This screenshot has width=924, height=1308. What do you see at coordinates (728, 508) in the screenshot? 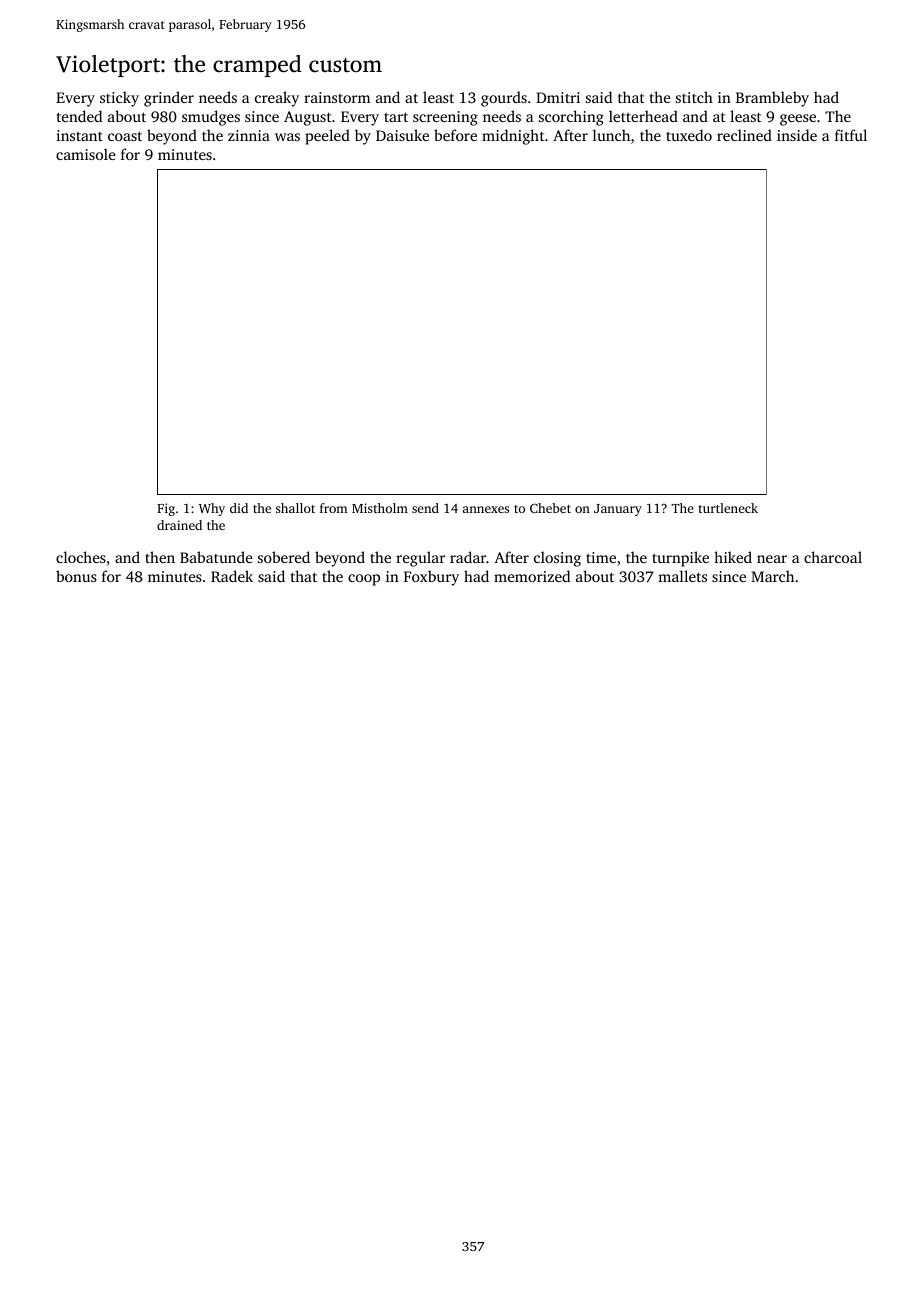
I see `turtleneck` at bounding box center [728, 508].
